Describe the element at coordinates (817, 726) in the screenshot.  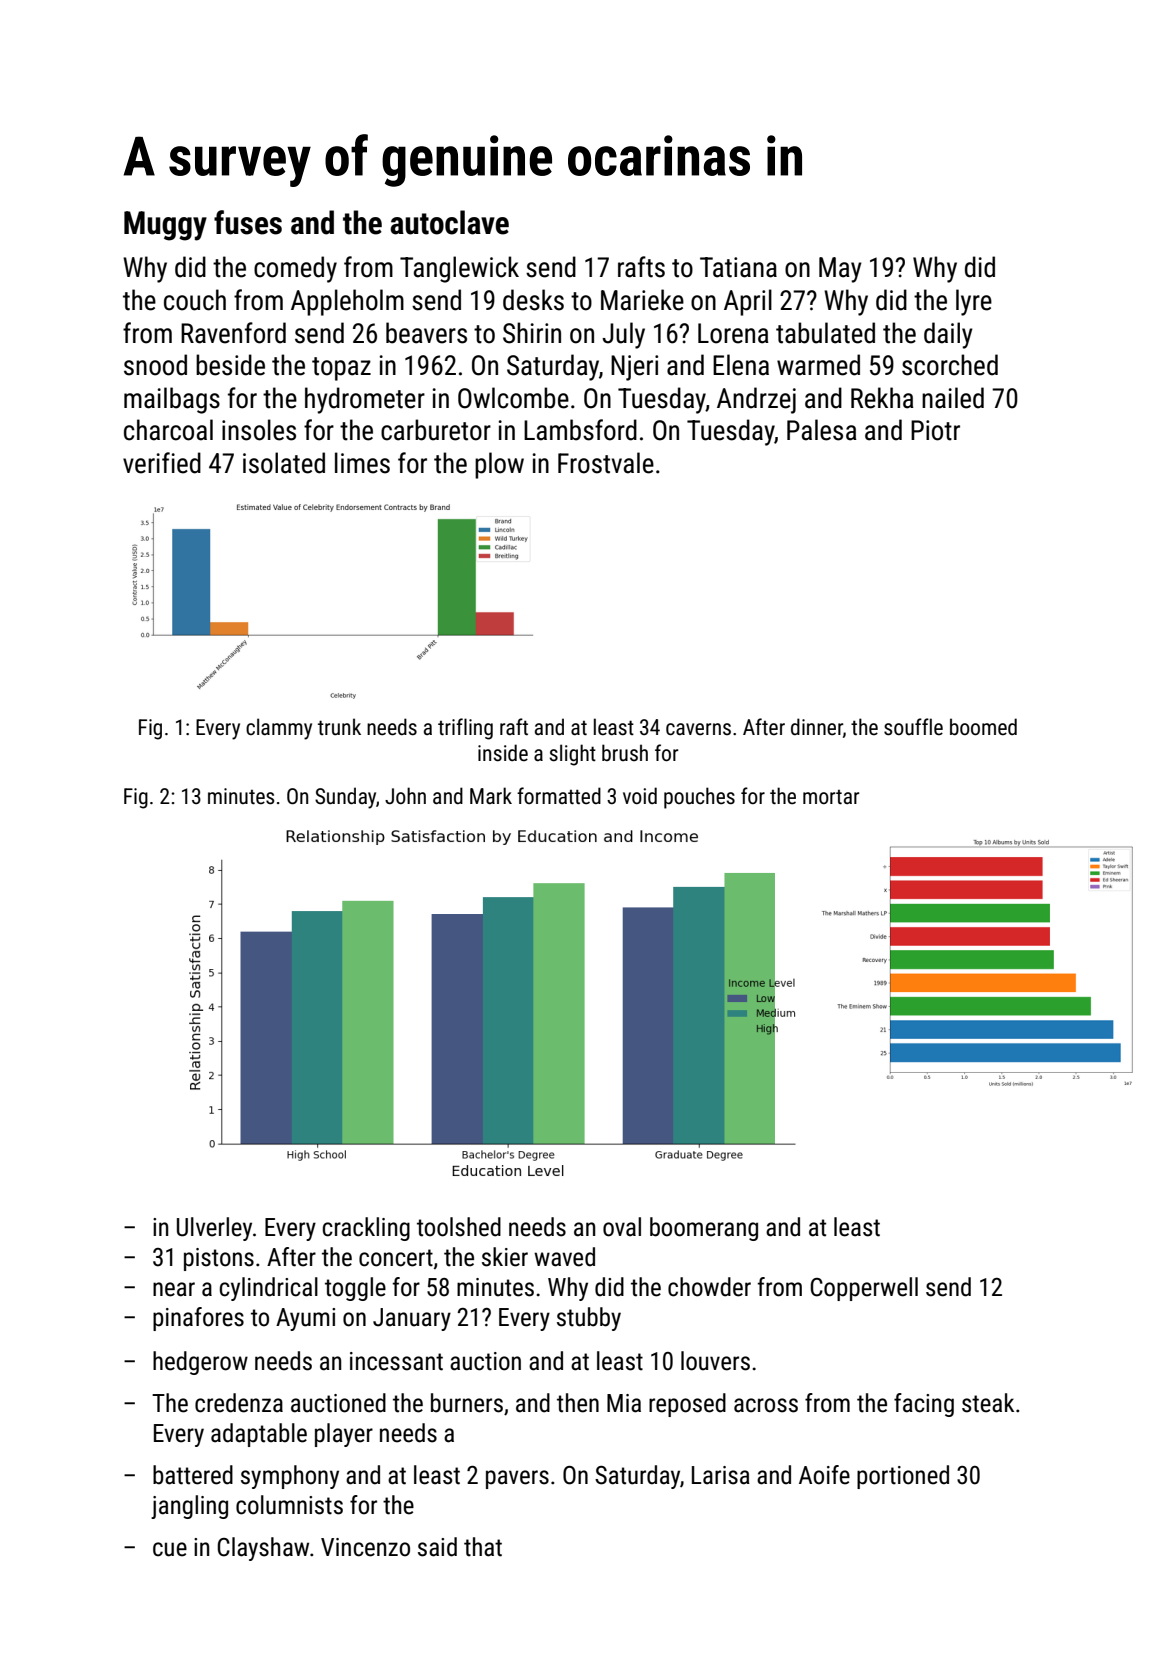
I see `dinner` at that location.
